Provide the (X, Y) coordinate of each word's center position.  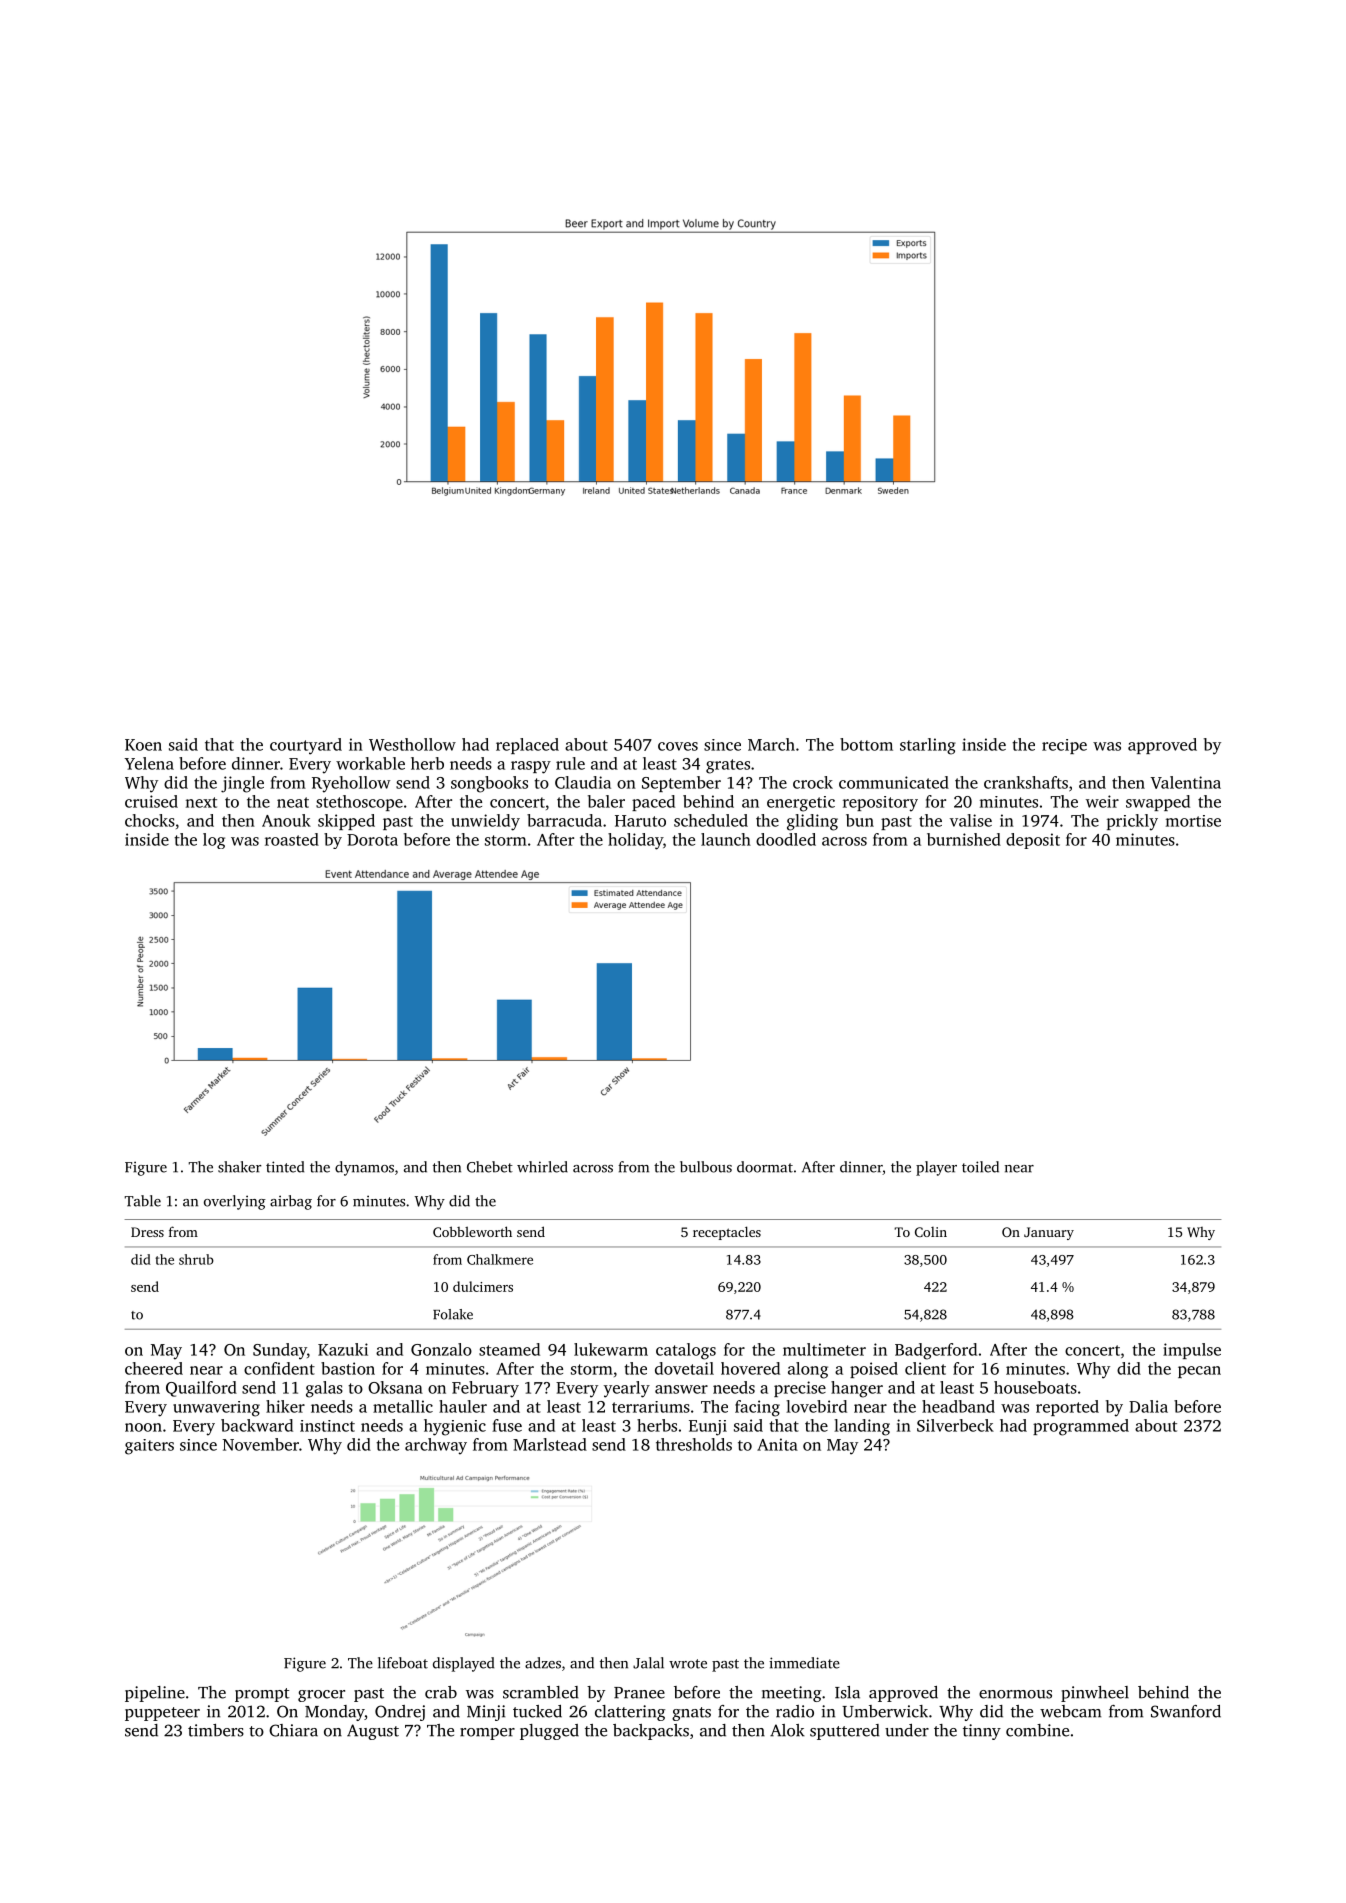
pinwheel (1095, 1694)
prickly (1132, 822)
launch (726, 839)
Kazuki (343, 1349)
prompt (262, 1695)
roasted (292, 839)
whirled (542, 1167)
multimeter (824, 1349)
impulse (1192, 1351)
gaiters (149, 1447)
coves (678, 746)
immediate (804, 1663)
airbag (291, 1202)
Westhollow (412, 744)
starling (928, 746)
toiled (980, 1167)
